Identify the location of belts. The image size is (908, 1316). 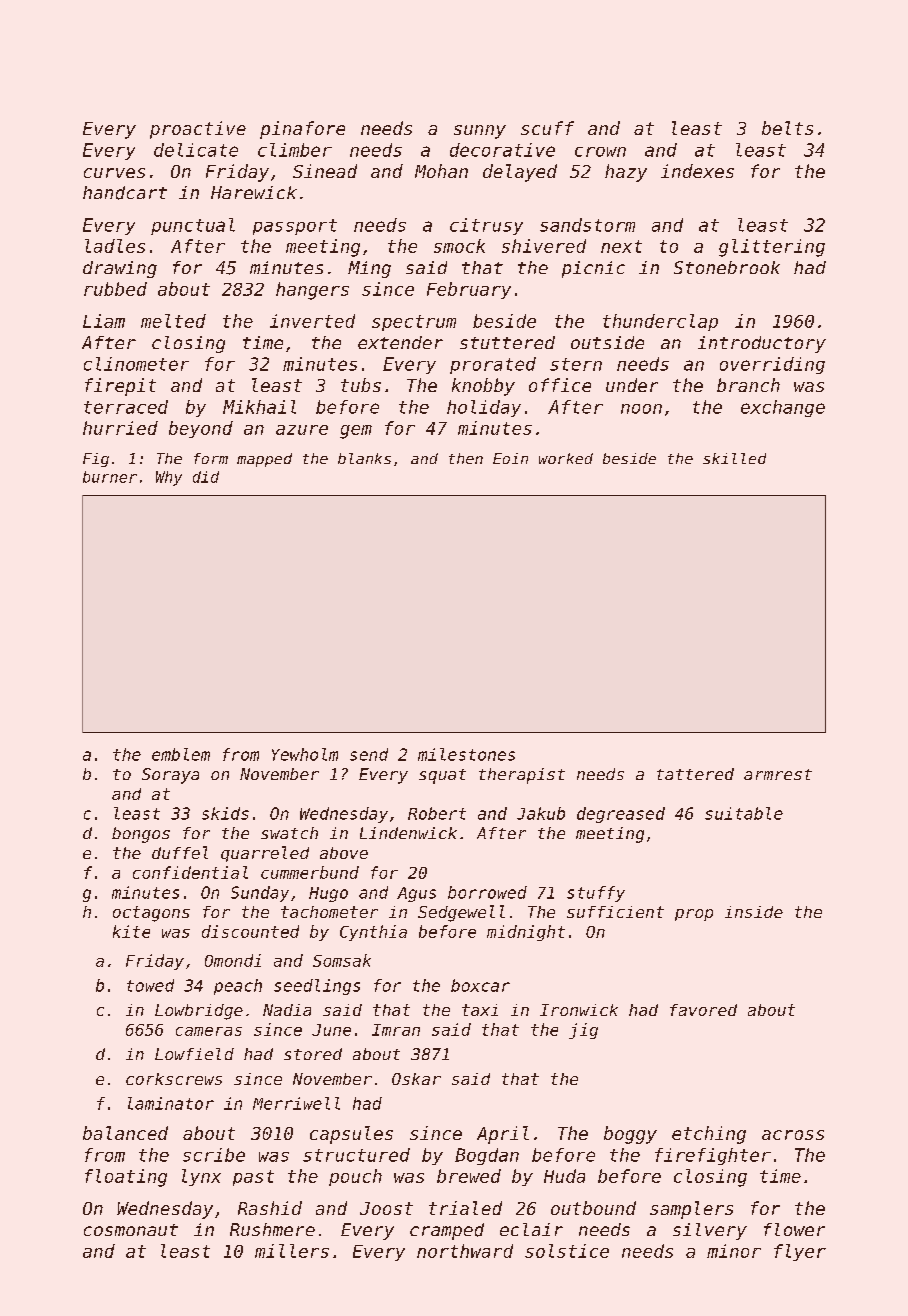
(787, 128).
